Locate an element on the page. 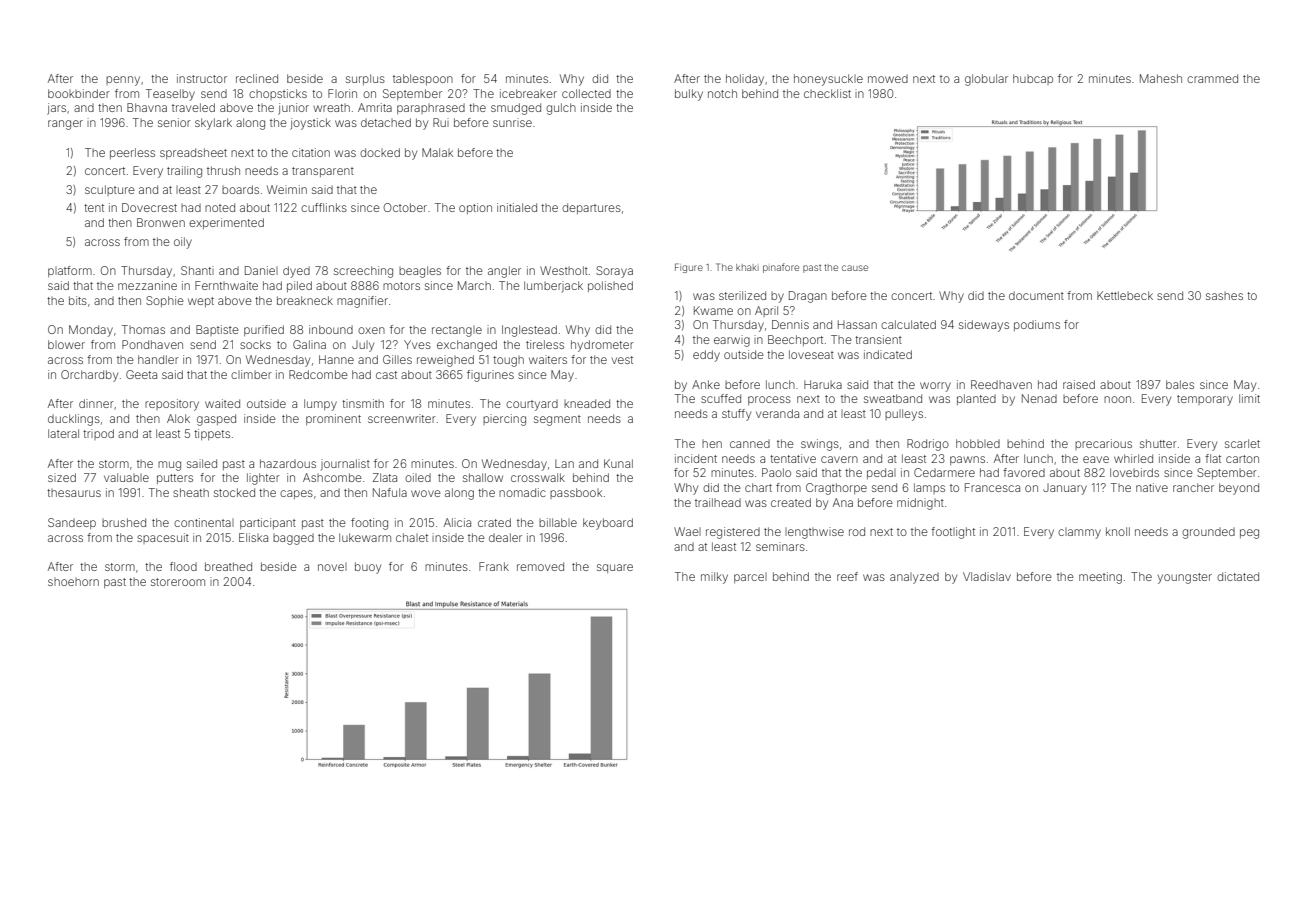 This document has height=924, width=1308. precarious is located at coordinates (1103, 444).
